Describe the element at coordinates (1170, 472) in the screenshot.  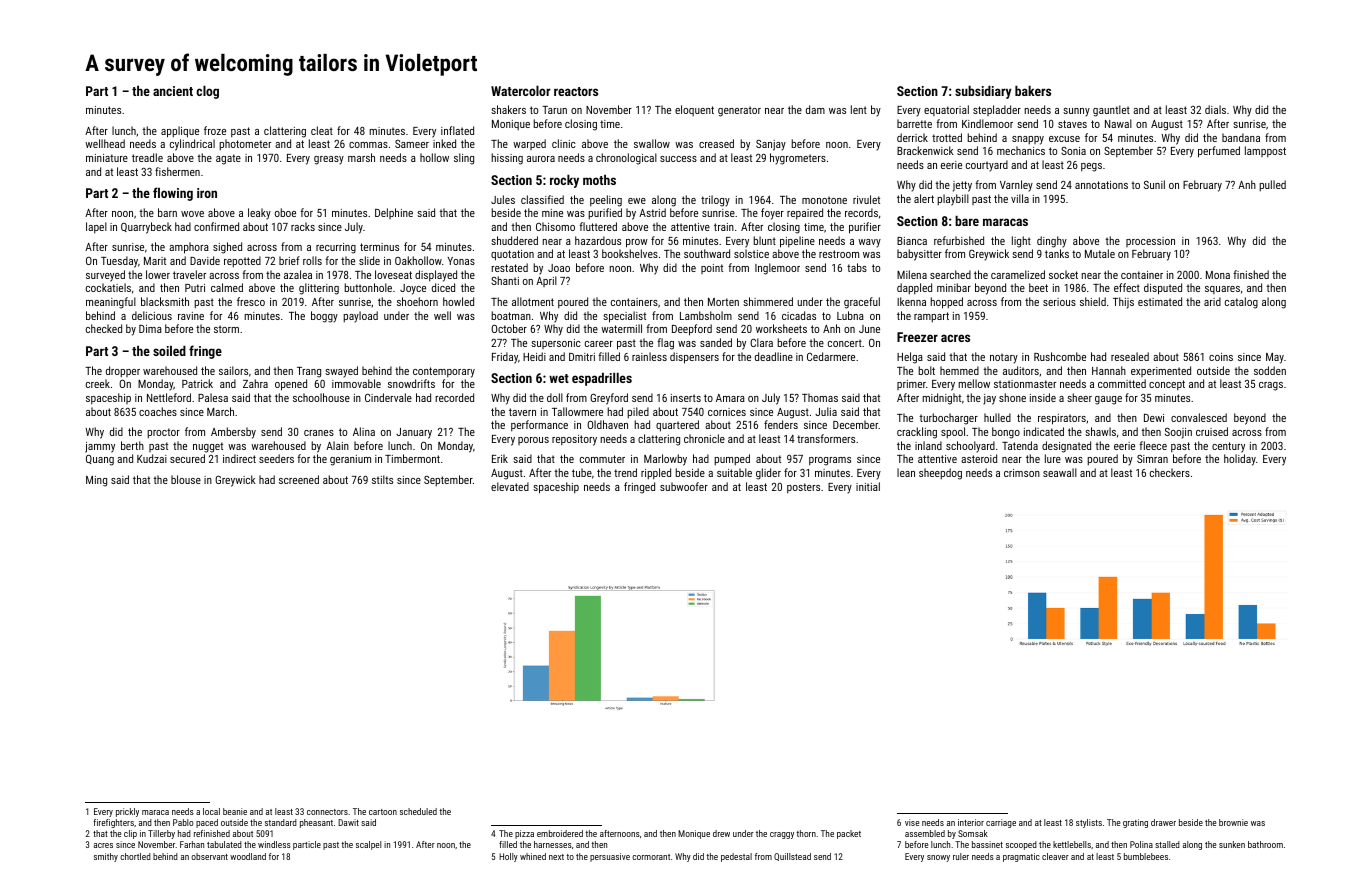
I see `checkers` at that location.
